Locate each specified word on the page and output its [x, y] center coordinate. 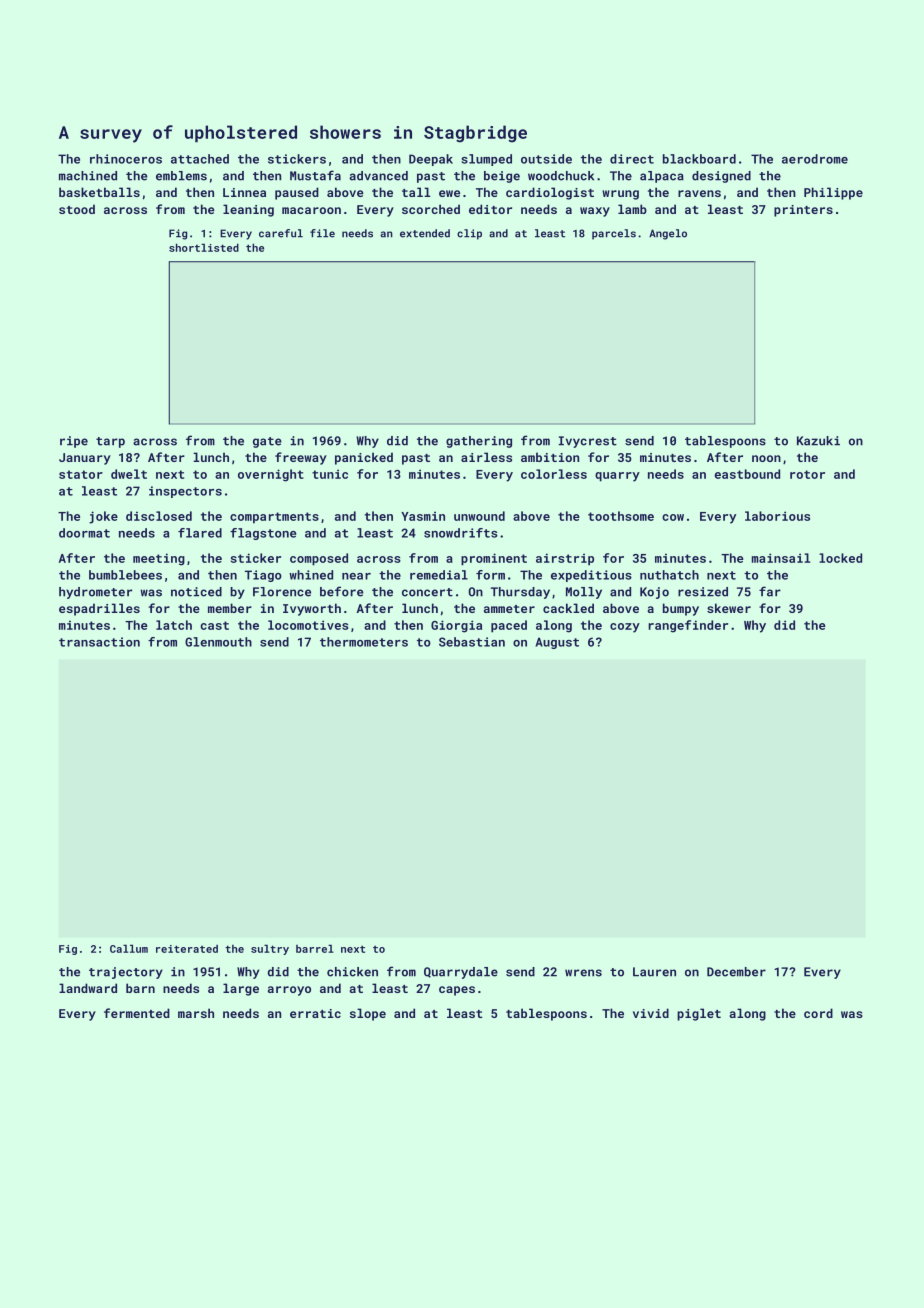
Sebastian [472, 642]
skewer [729, 608]
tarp [110, 442]
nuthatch [669, 575]
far [770, 591]
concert [427, 592]
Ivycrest [587, 442]
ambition [550, 457]
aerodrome [815, 159]
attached [200, 159]
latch [174, 625]
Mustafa [315, 175]
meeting [159, 559]
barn [140, 988]
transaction [99, 642]
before [341, 591]
